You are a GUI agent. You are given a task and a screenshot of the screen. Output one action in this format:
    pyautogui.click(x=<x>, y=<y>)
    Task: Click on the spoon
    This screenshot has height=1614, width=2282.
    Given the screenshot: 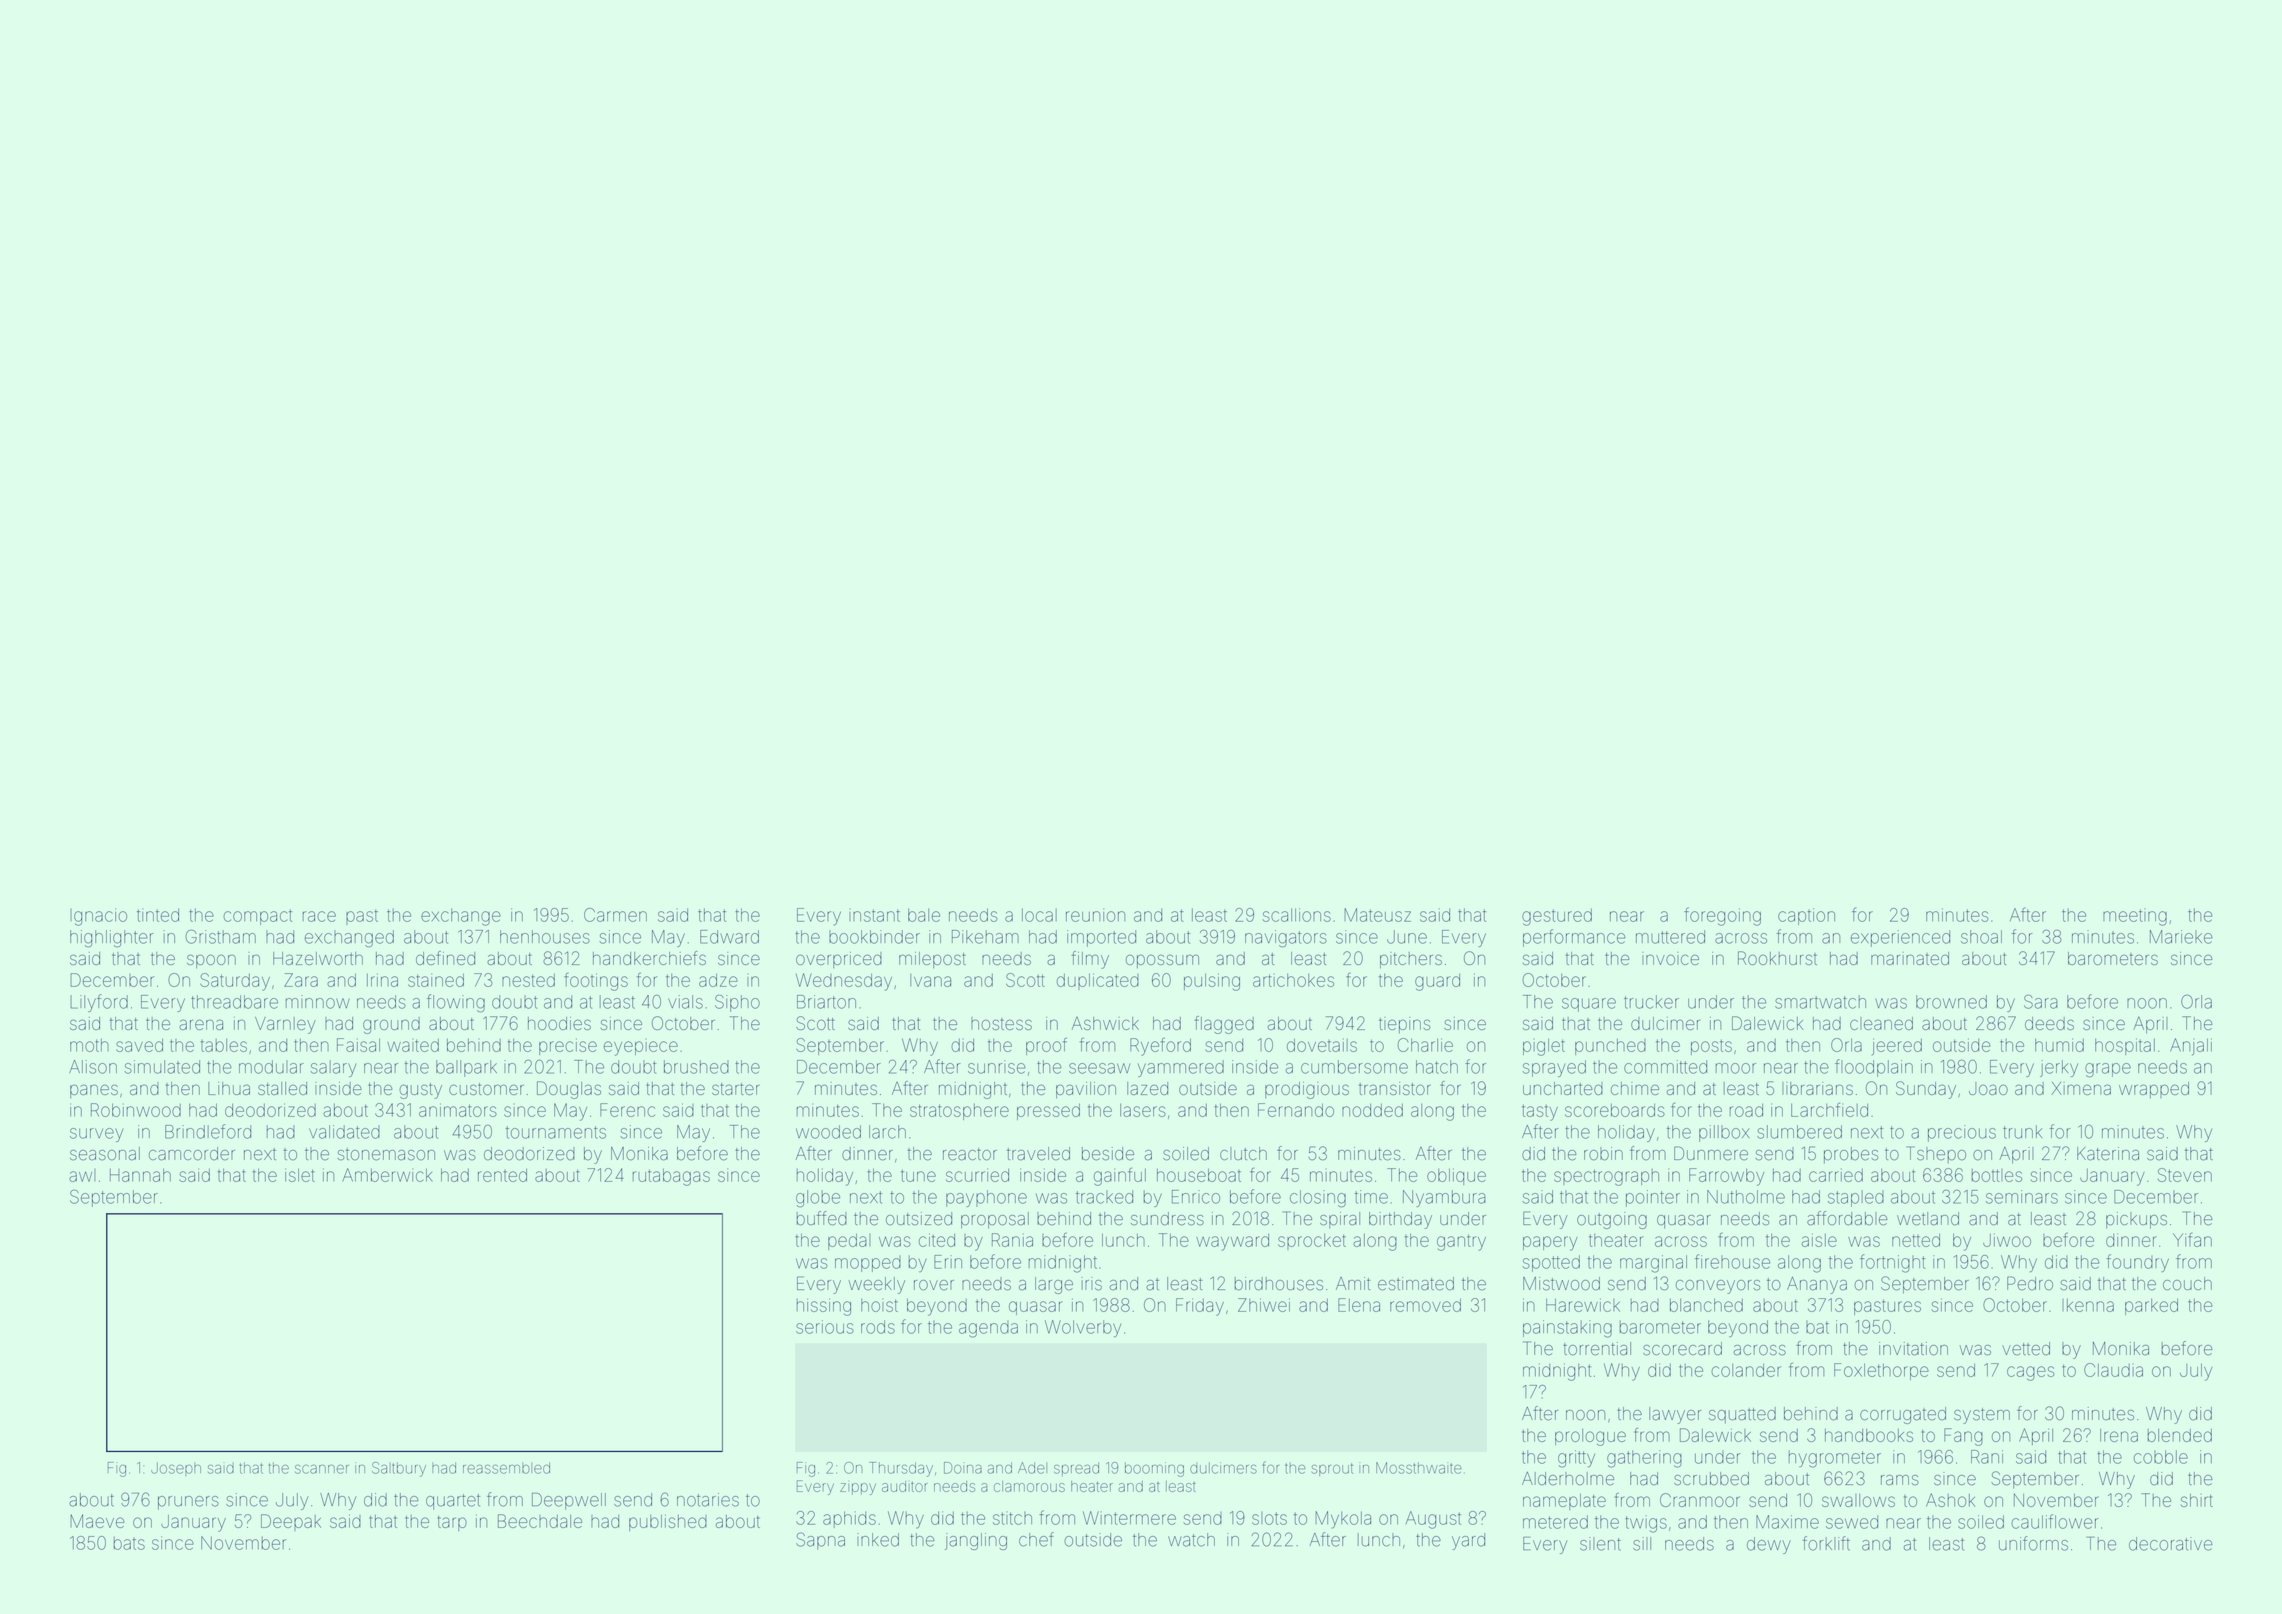 What is the action you would take?
    pyautogui.click(x=211, y=961)
